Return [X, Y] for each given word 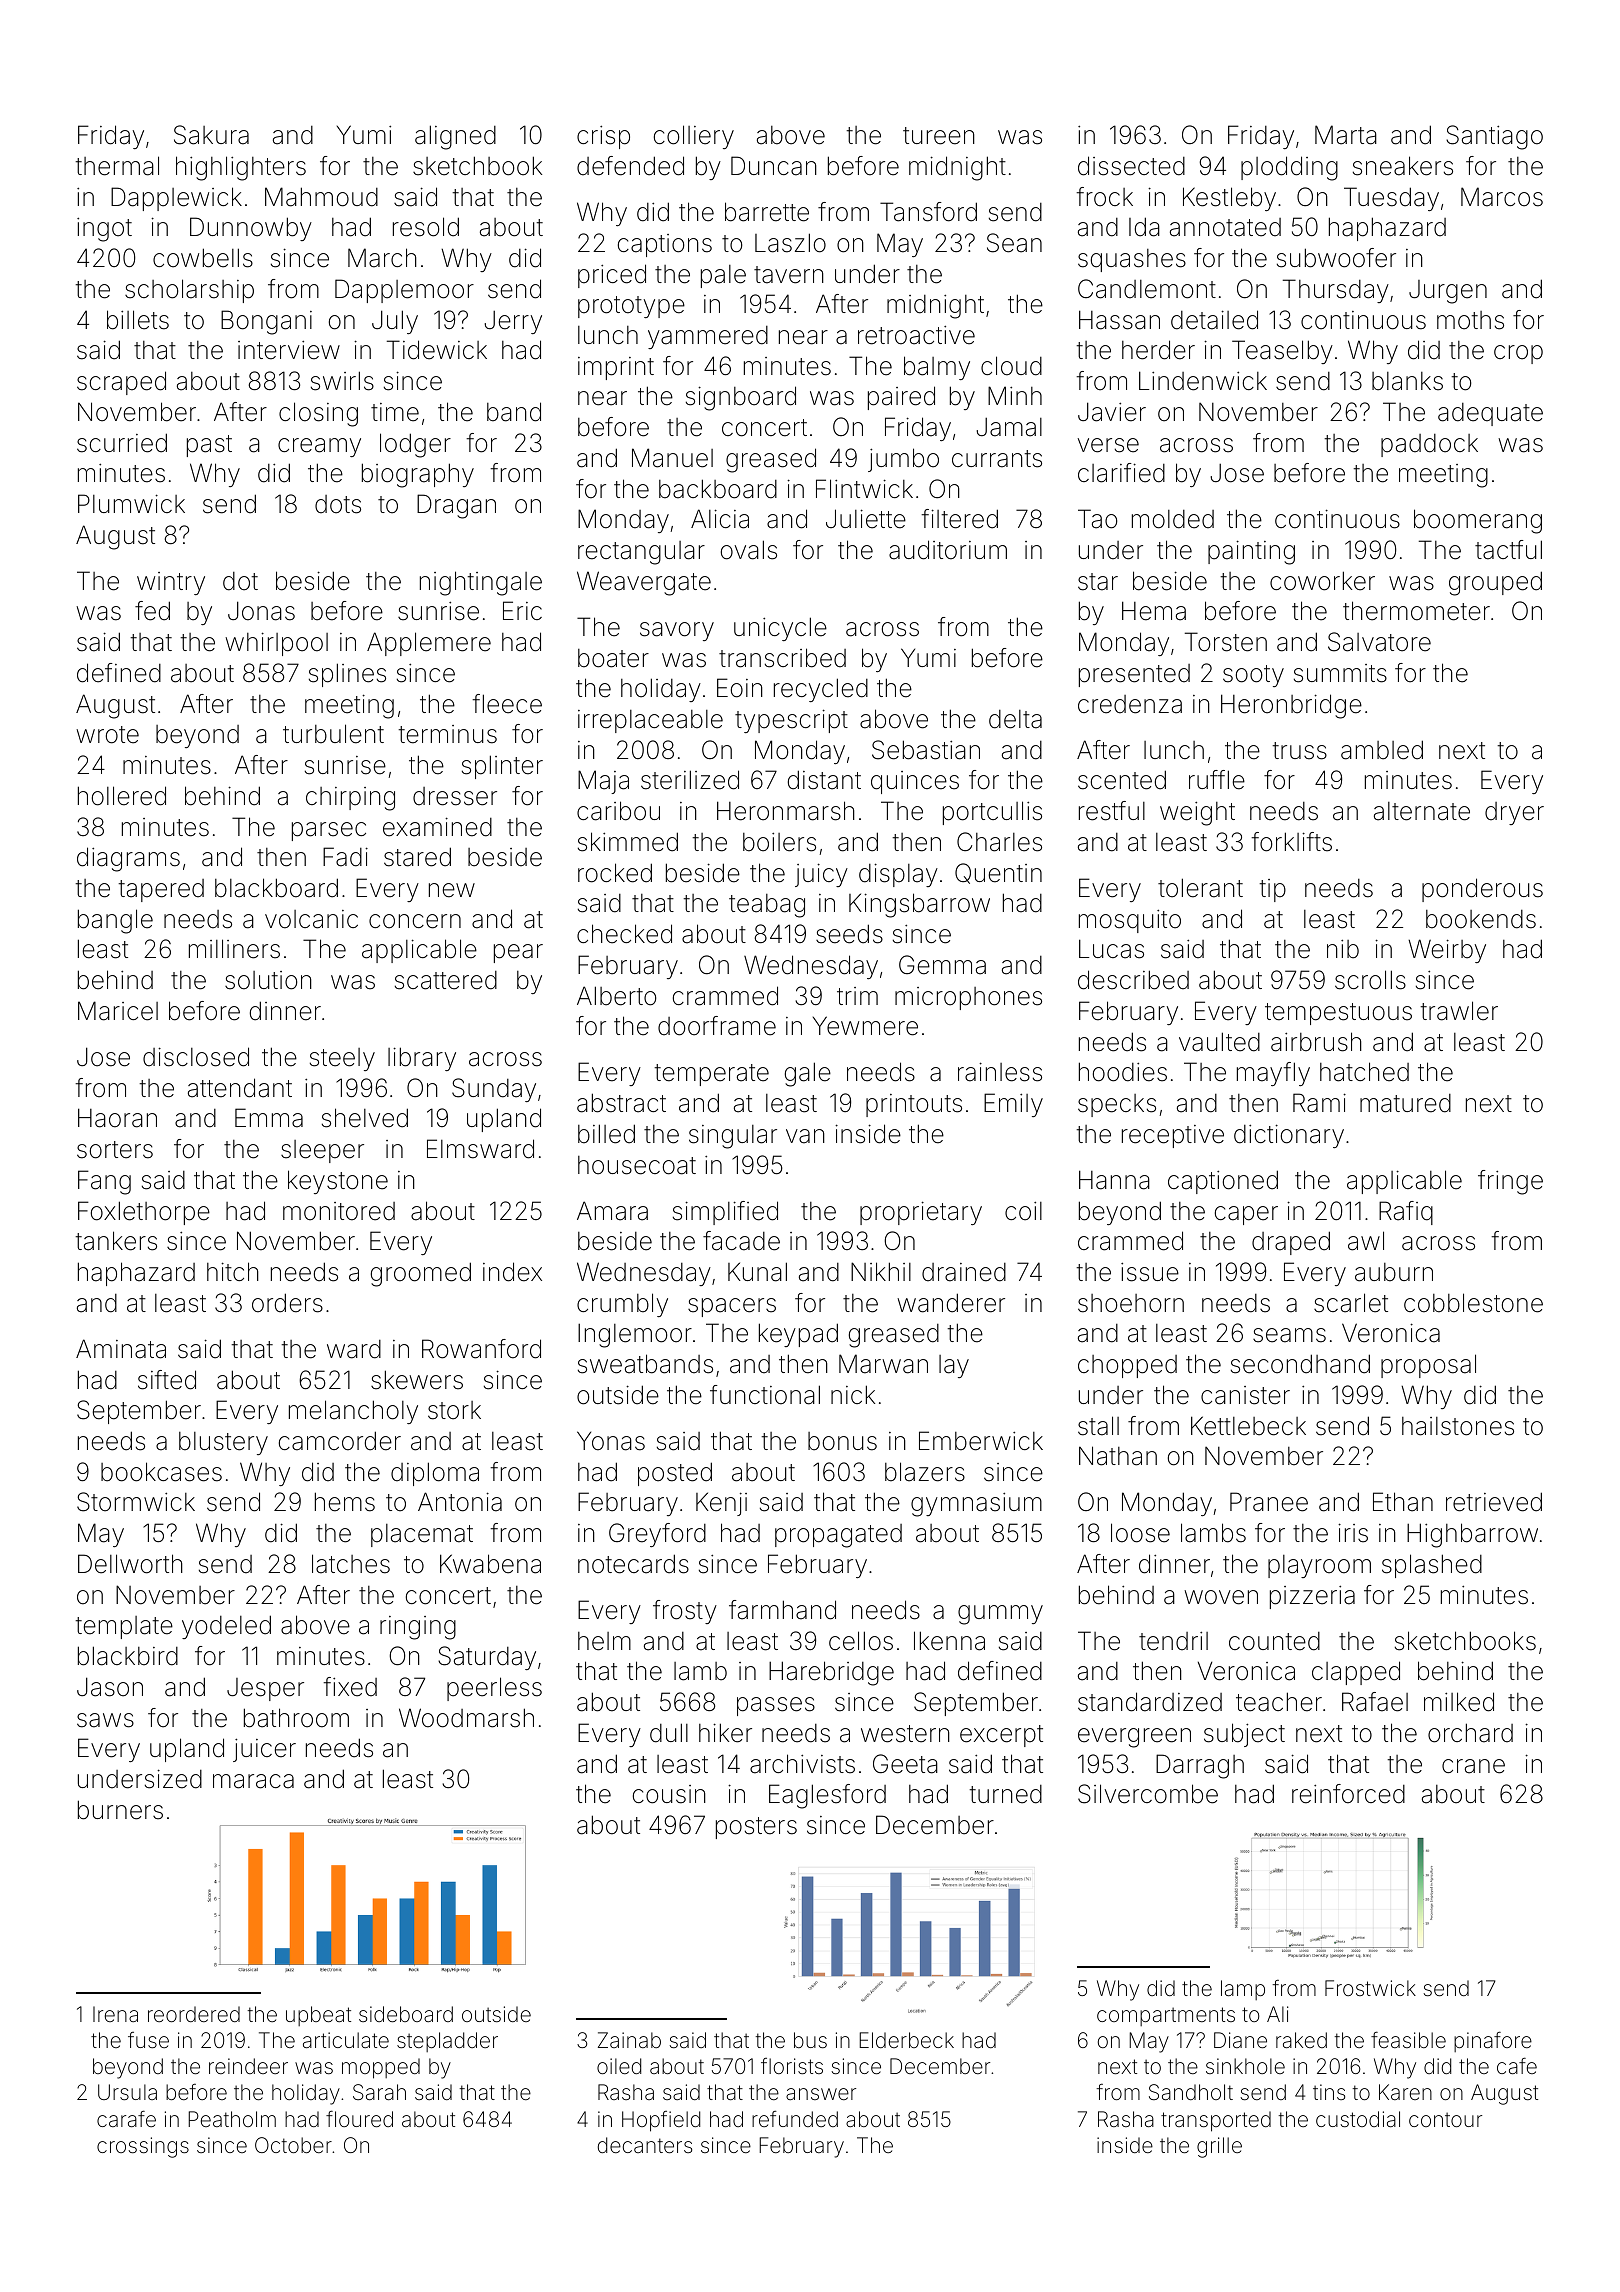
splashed [1432, 1566]
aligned [455, 137]
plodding [1289, 168]
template [124, 1627]
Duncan [774, 166]
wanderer [951, 1303]
